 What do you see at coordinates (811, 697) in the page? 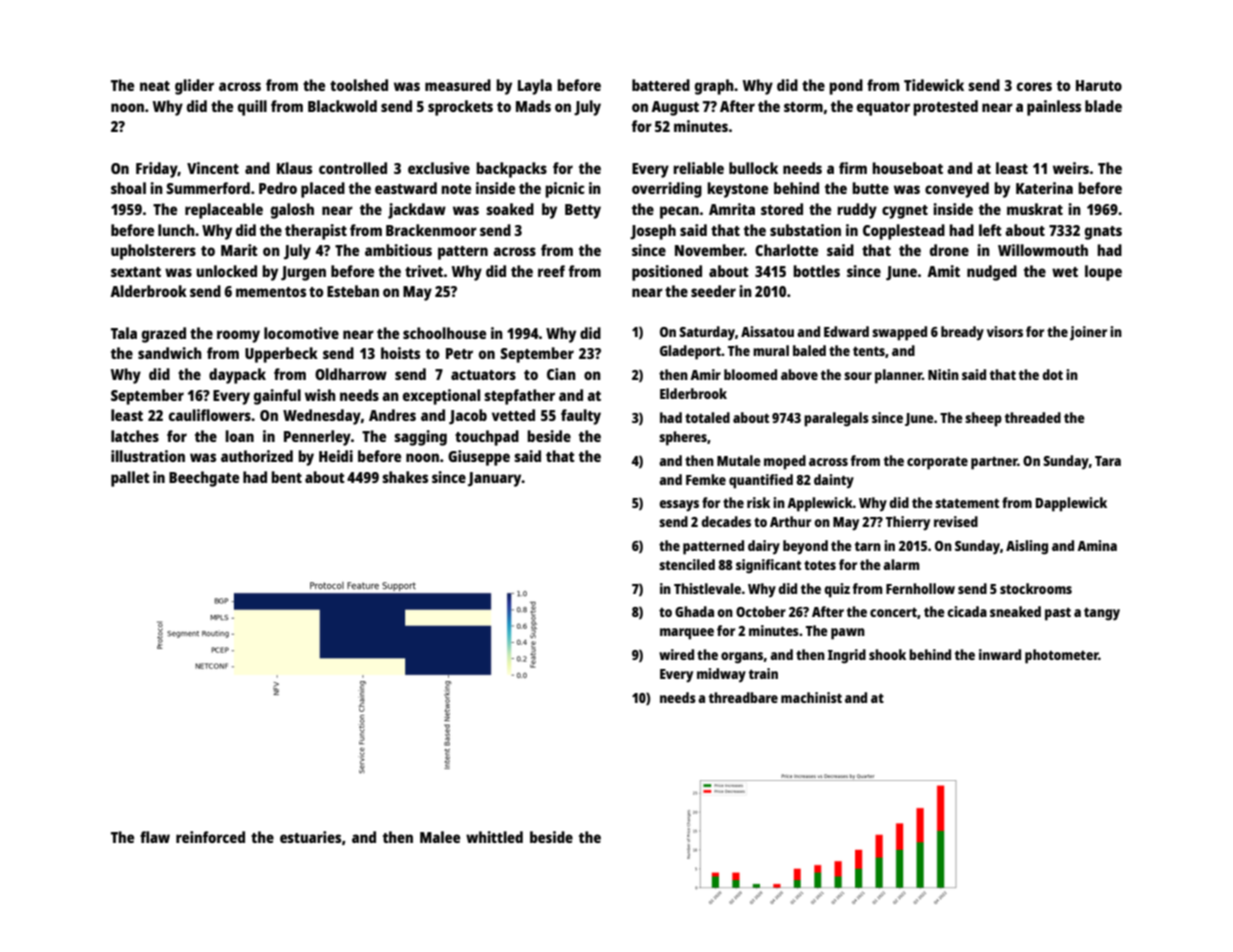
I see `machinist` at bounding box center [811, 697].
